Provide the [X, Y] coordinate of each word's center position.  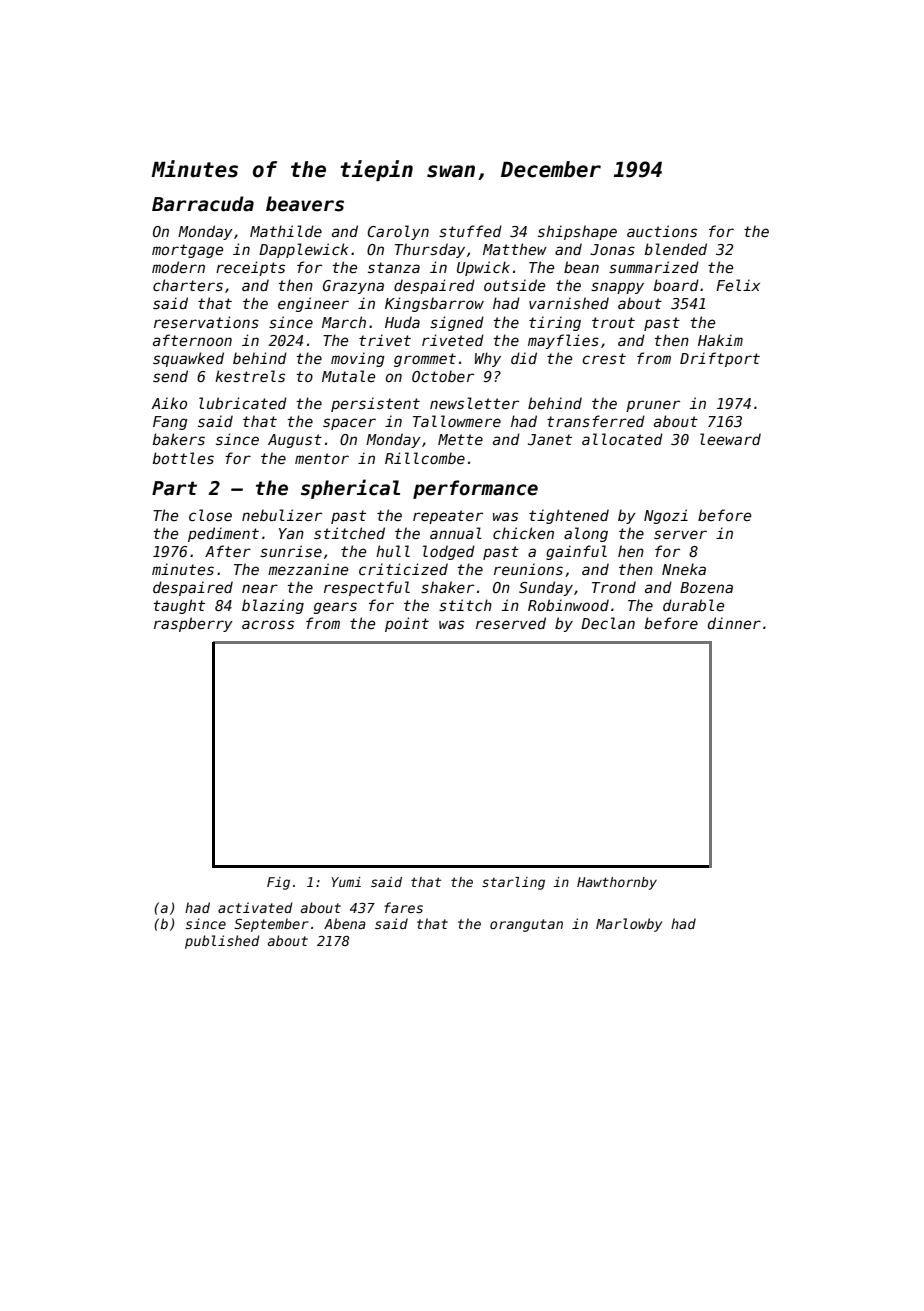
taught [179, 606]
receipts [250, 268]
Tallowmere [457, 421]
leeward [730, 439]
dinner [734, 623]
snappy [617, 288]
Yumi [346, 882]
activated [255, 907]
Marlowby [629, 925]
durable [693, 605]
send [170, 376]
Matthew [515, 249]
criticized [403, 569]
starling [513, 883]
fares [403, 907]
